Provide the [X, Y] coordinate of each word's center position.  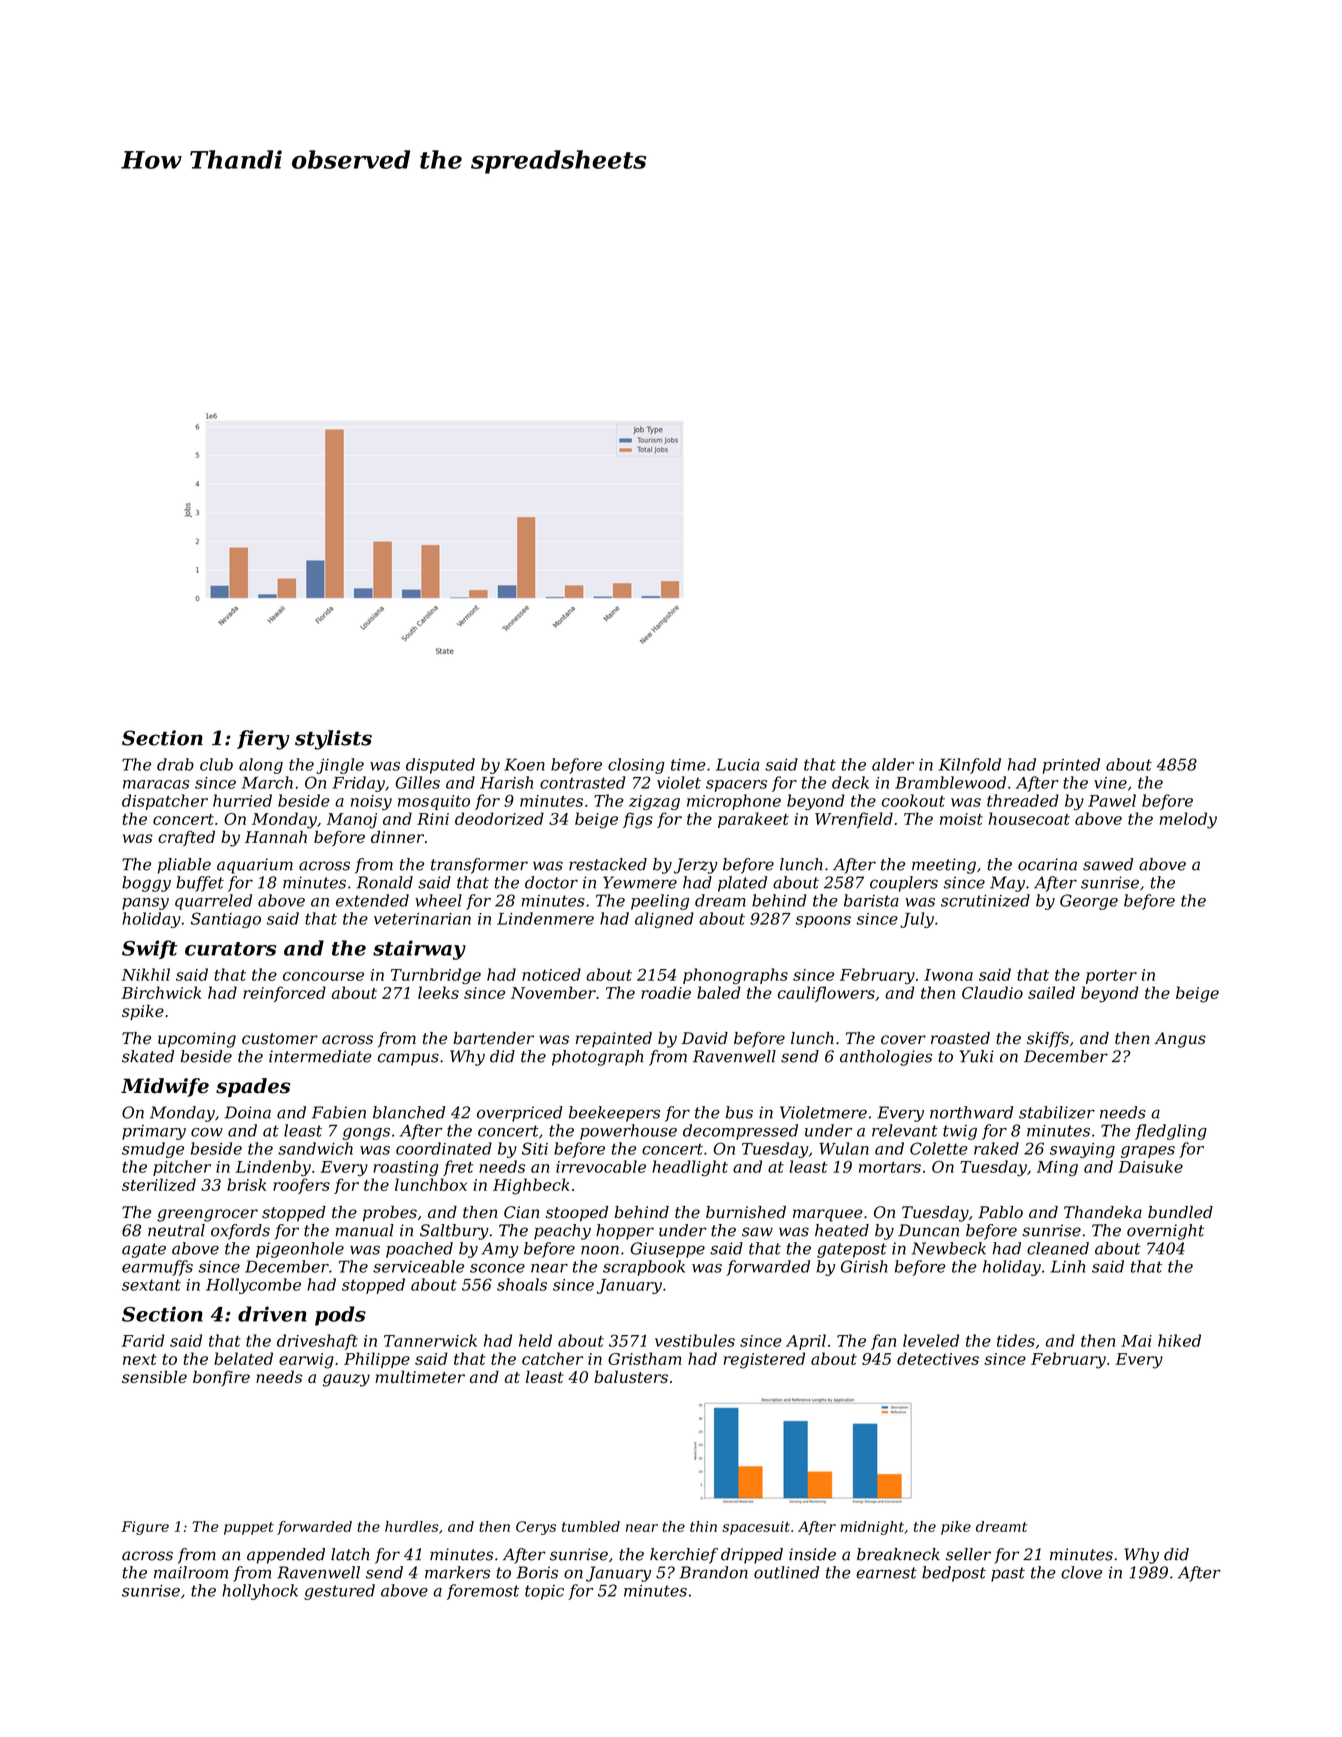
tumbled [591, 1526]
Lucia [737, 764]
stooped [577, 1214]
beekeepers [614, 1114]
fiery [263, 740]
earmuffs [157, 1268]
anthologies [886, 1058]
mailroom [191, 1572]
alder [893, 764]
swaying [1082, 1150]
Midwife [165, 1087]
